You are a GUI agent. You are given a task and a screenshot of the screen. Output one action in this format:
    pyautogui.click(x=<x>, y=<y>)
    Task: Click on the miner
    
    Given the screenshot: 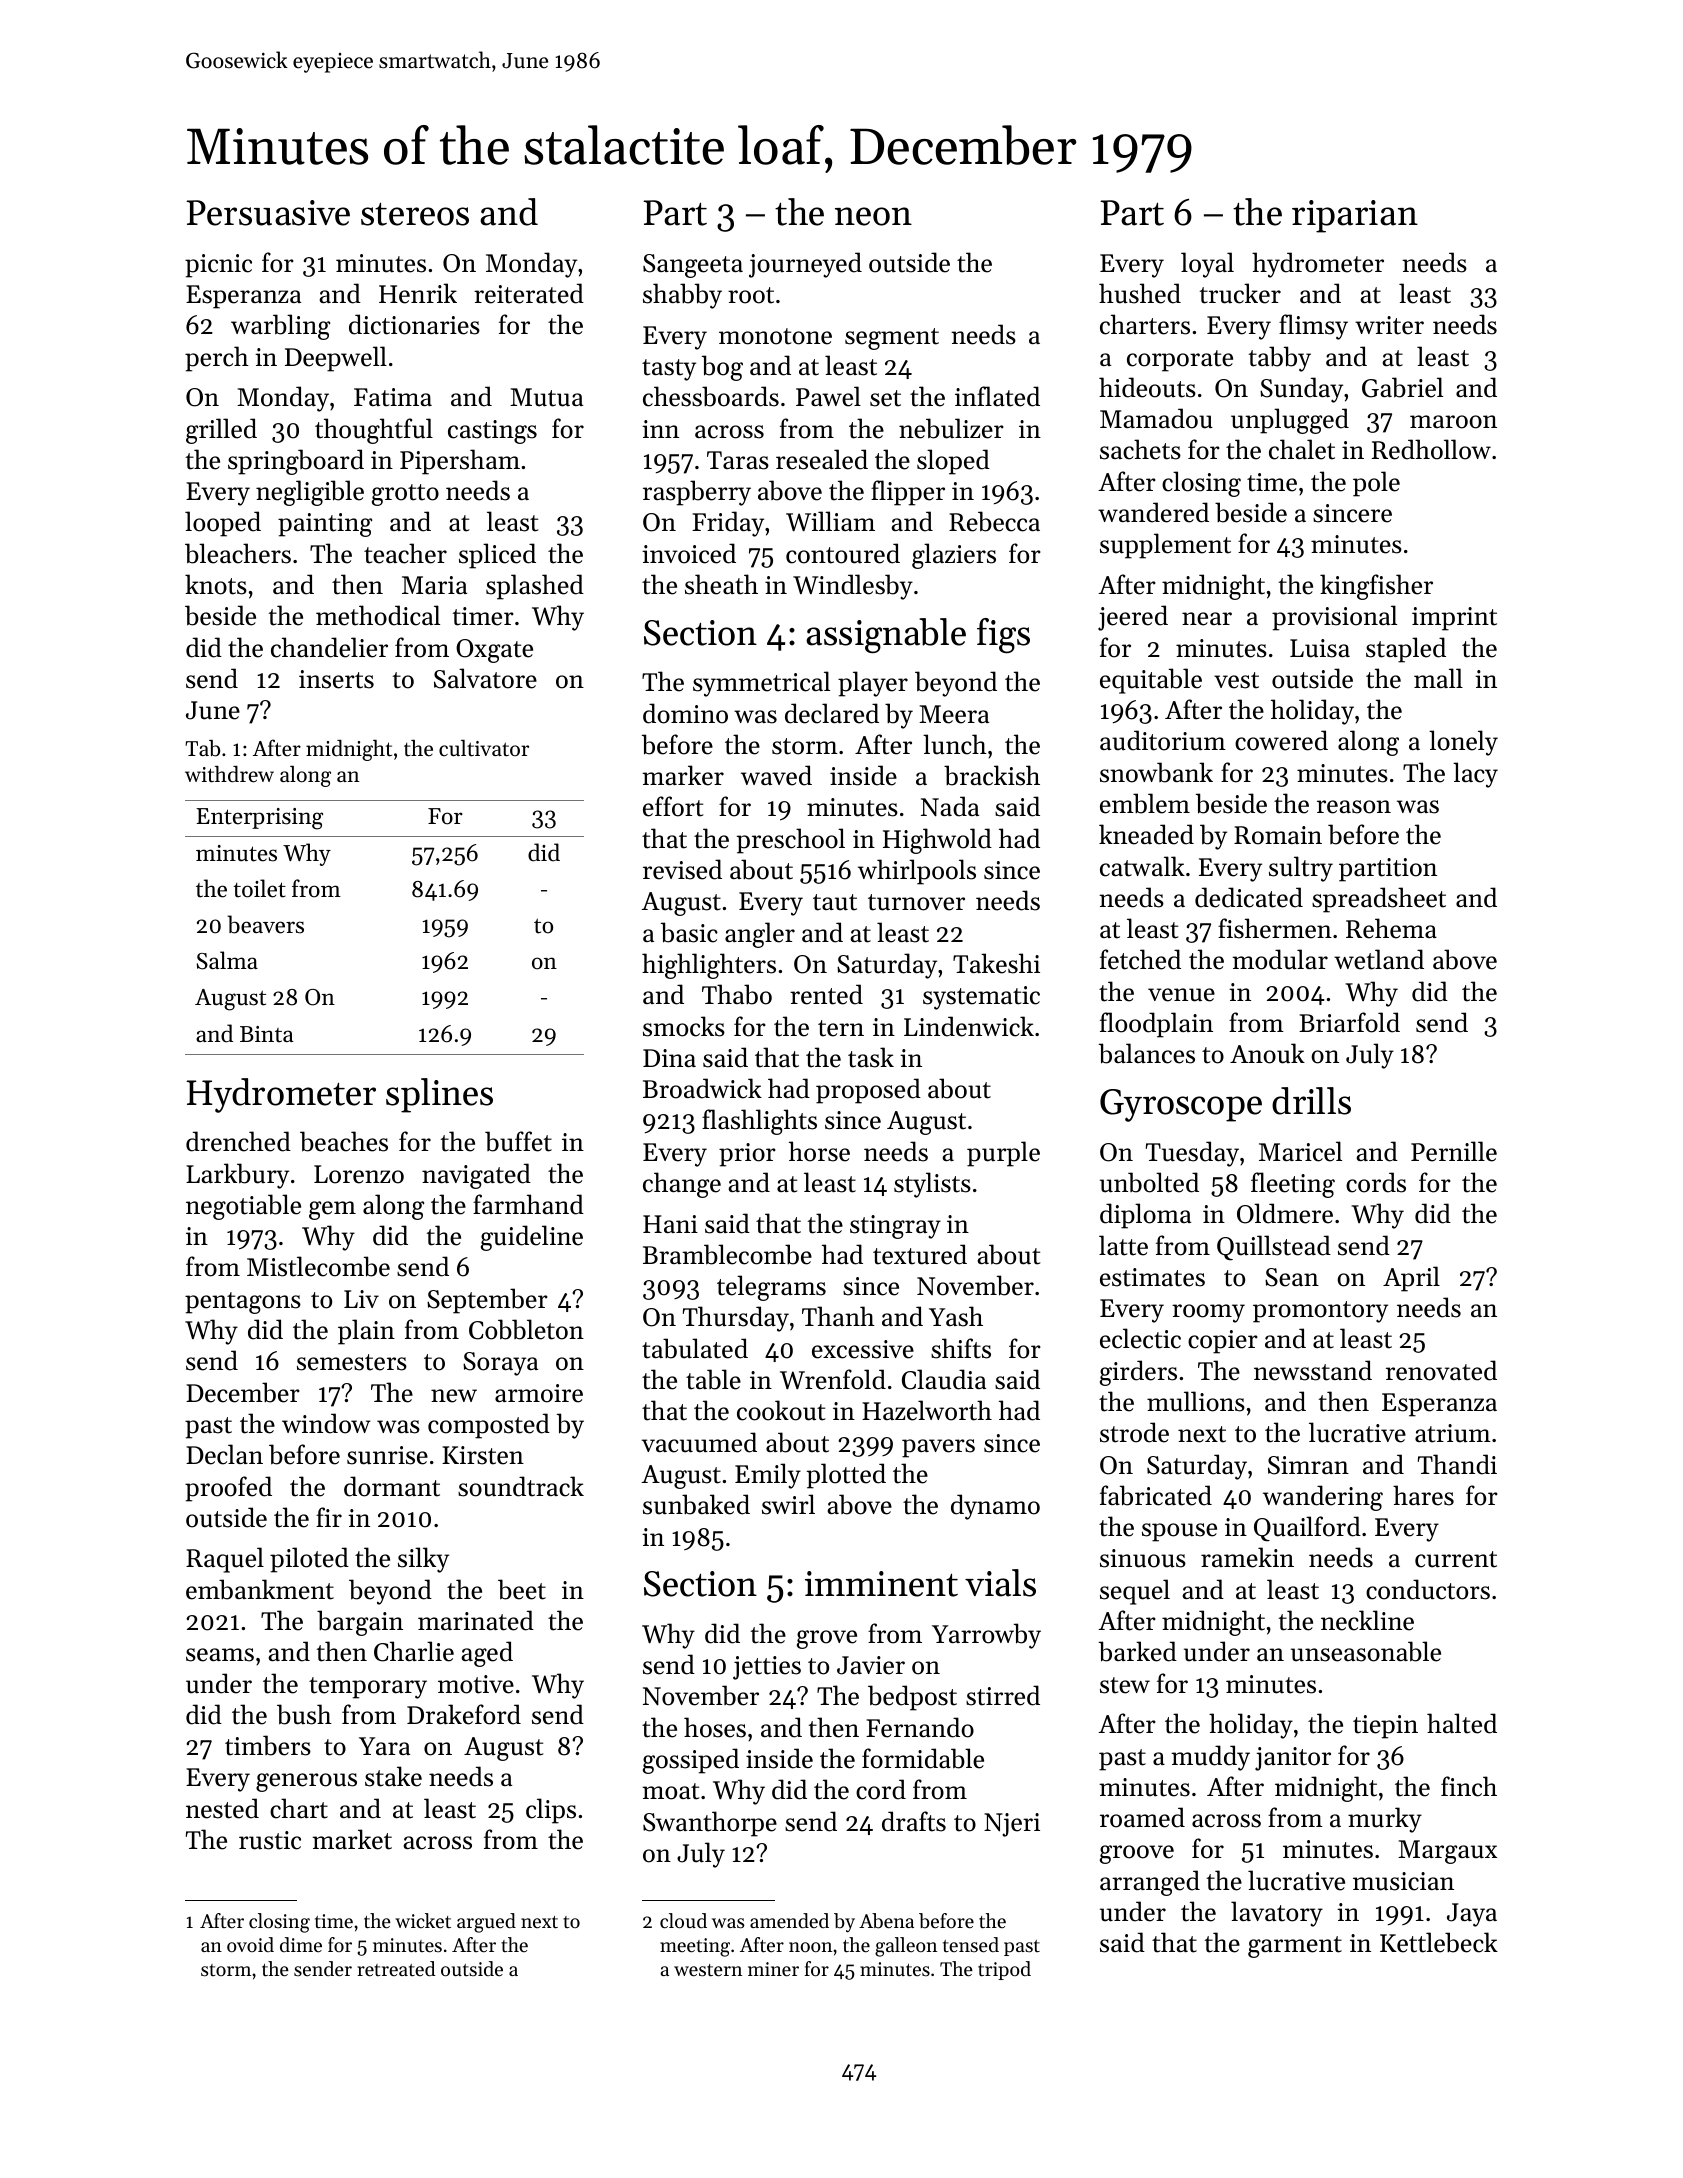 What is the action you would take?
    pyautogui.click(x=773, y=1969)
